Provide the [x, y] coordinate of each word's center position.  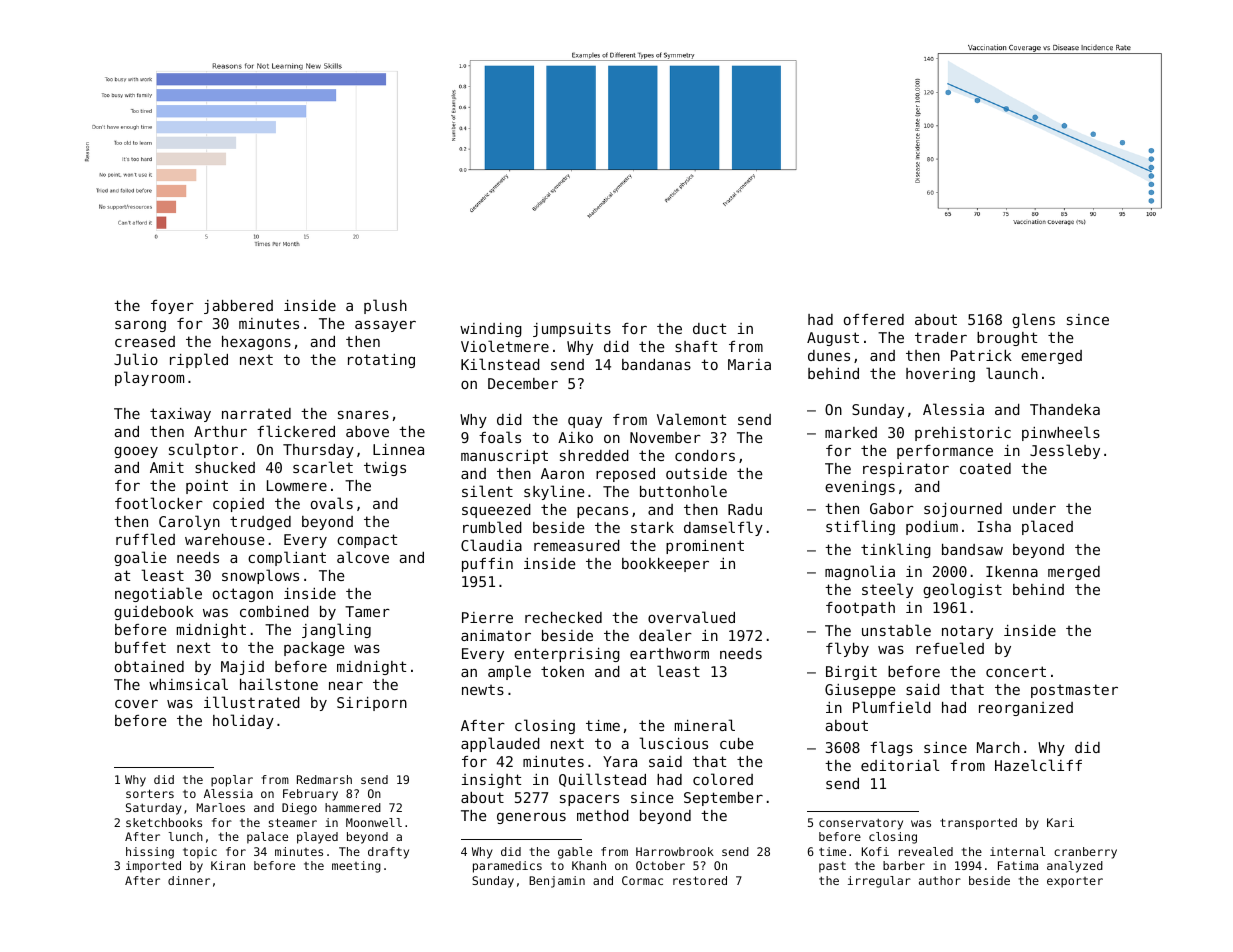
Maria [749, 364]
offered [874, 319]
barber [904, 865]
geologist [962, 590]
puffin [487, 565]
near [346, 685]
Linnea [398, 449]
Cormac [642, 880]
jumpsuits [572, 330]
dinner [189, 880]
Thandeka [1065, 409]
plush [385, 306]
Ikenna [1012, 571]
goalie [140, 558]
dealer [665, 635]
